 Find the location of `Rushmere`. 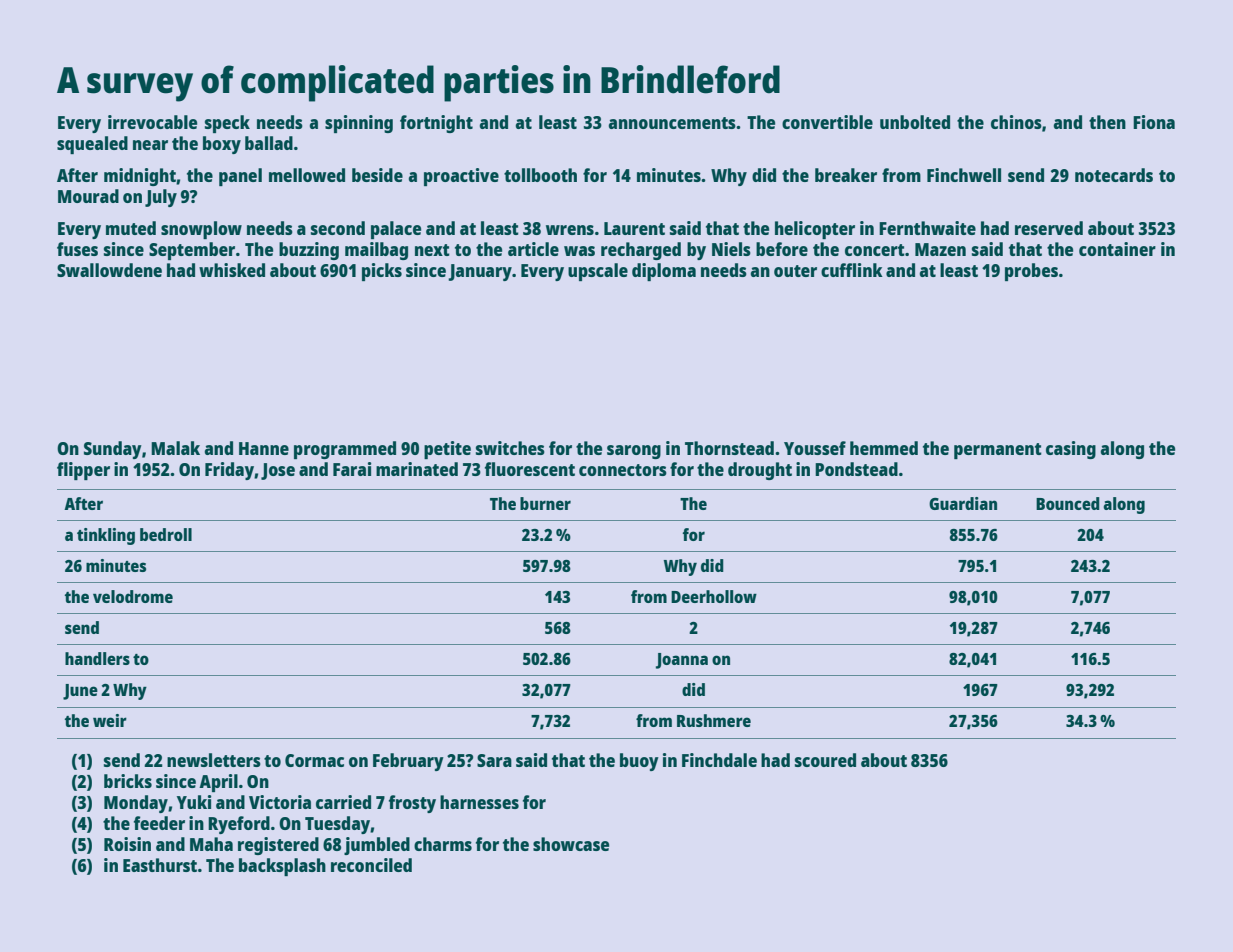

Rushmere is located at coordinates (714, 720).
